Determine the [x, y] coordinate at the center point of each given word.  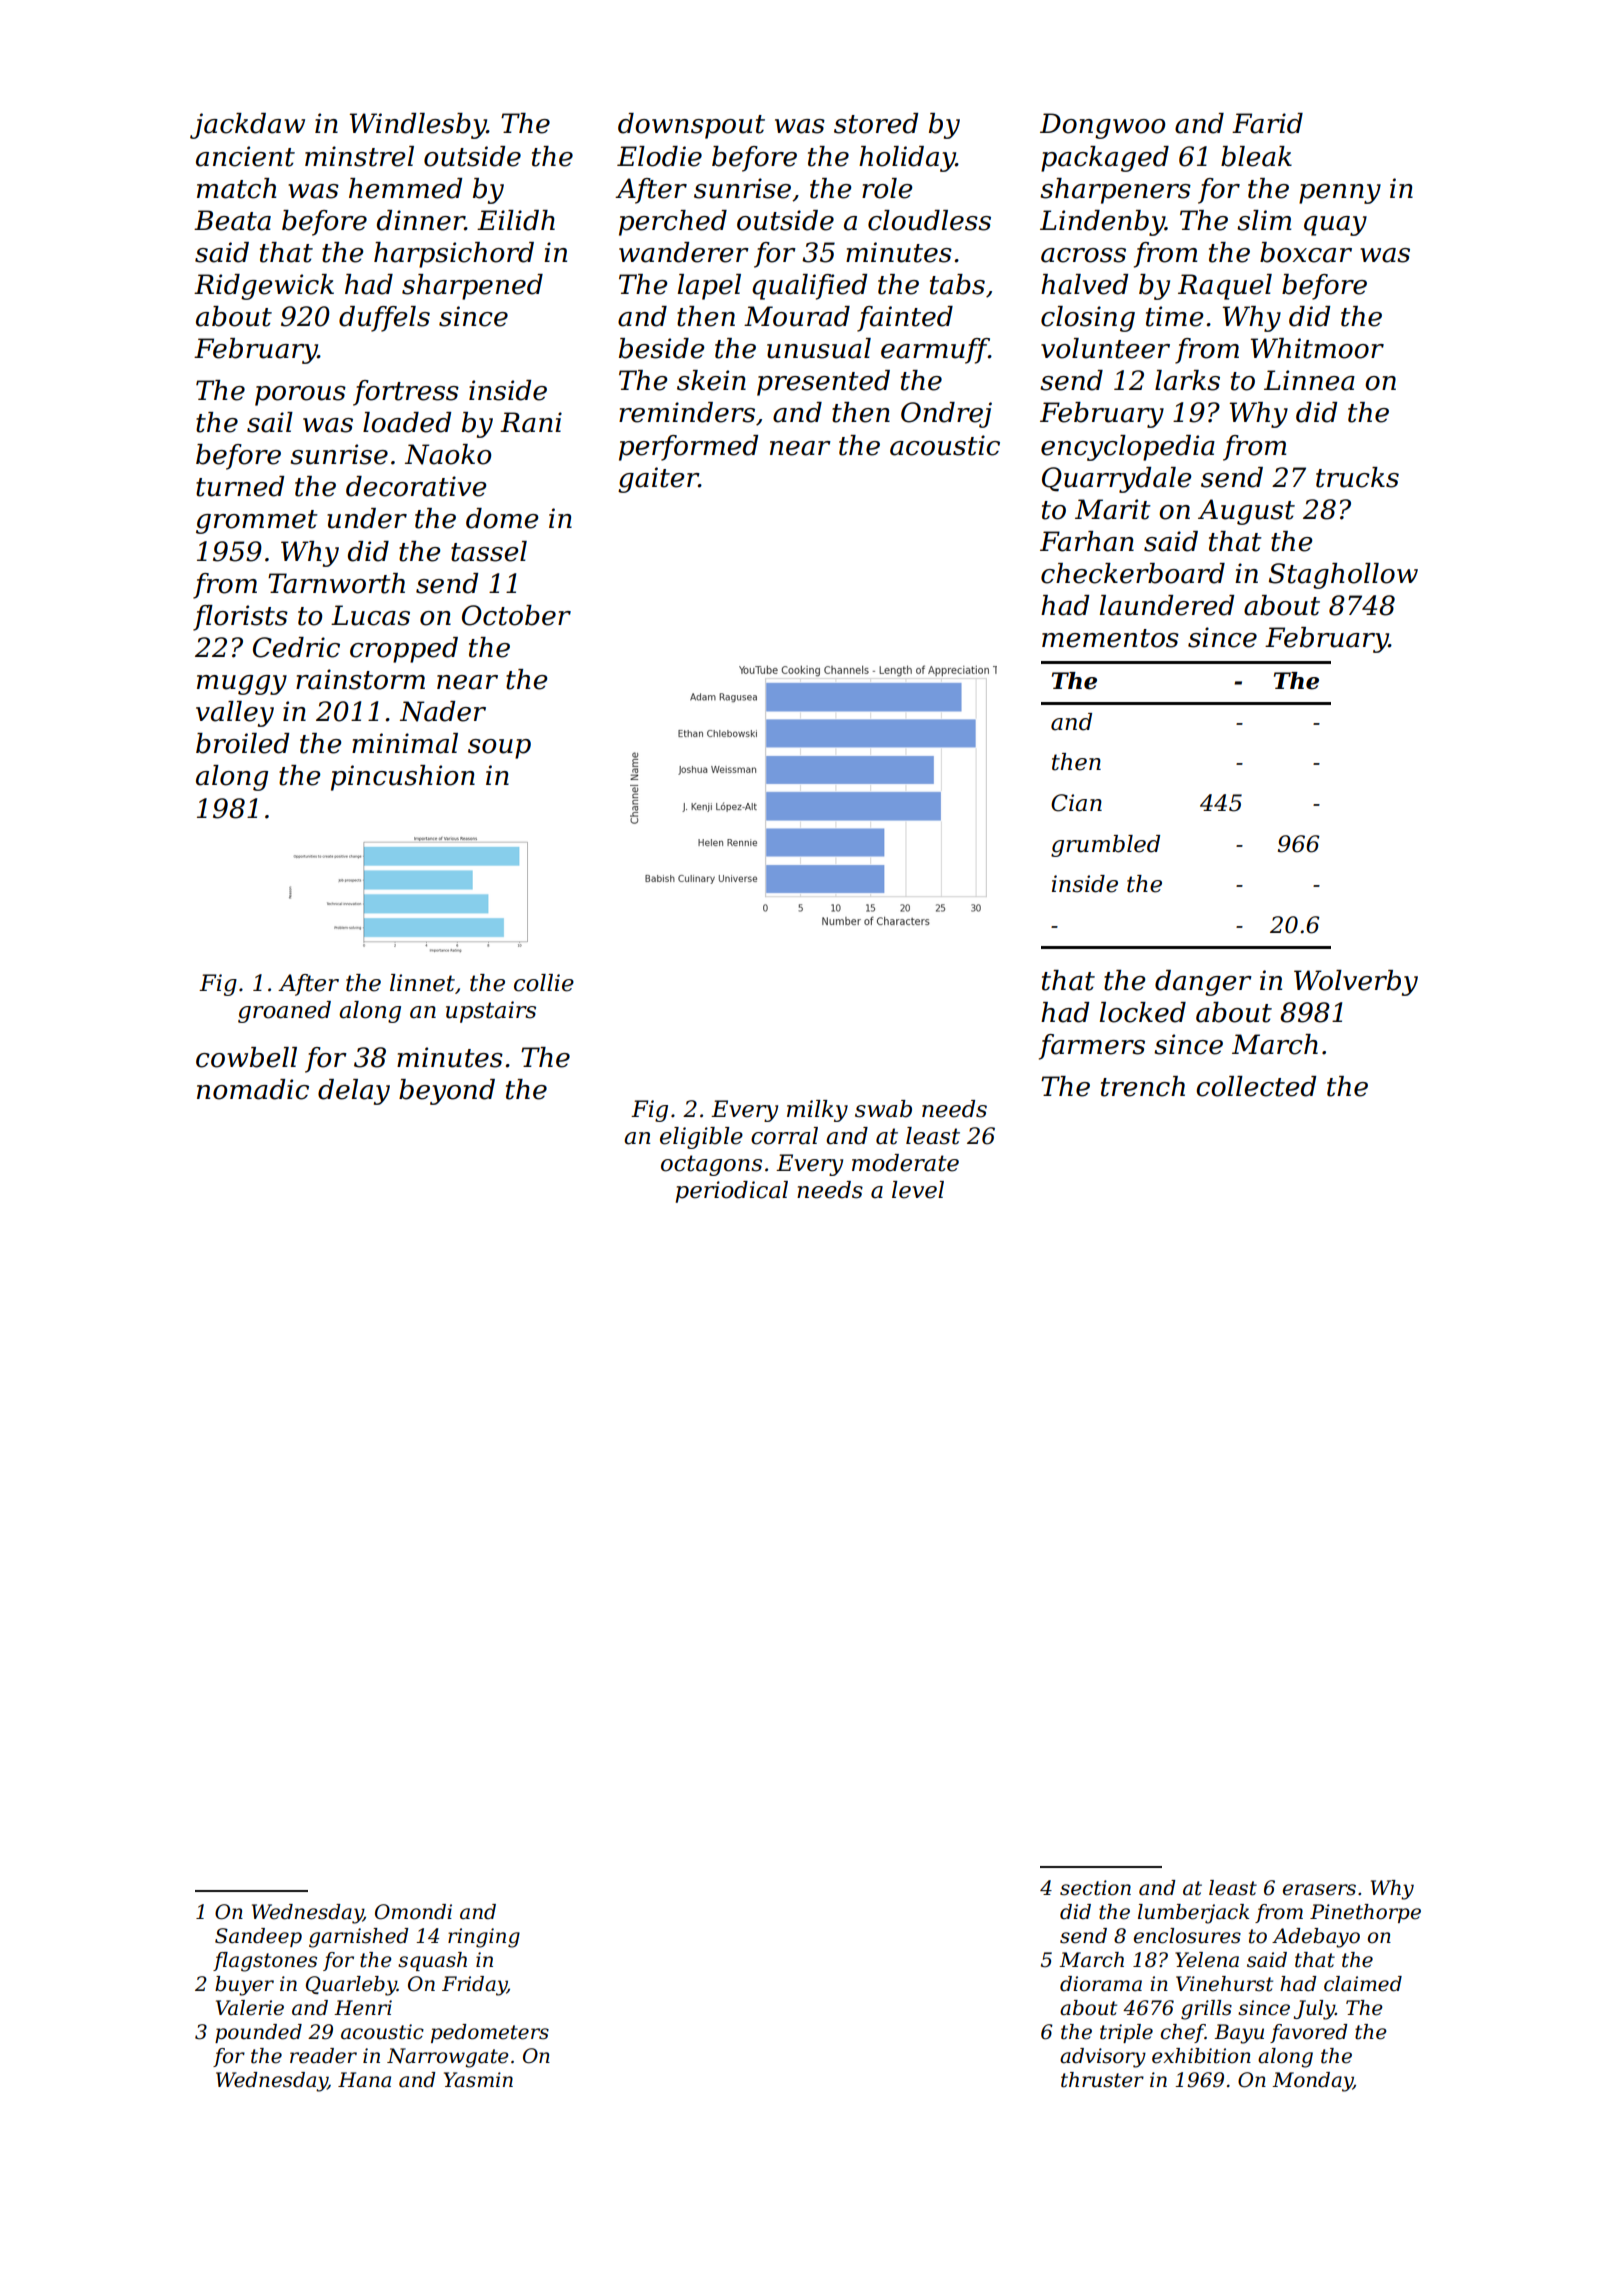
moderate [905, 1163]
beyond [447, 1092]
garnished [358, 1938]
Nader [443, 711]
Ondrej [946, 415]
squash [432, 1961]
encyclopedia [1128, 448]
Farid [1267, 123]
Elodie [659, 156]
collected [1256, 1086]
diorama [1101, 1984]
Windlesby [418, 126]
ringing [484, 1938]
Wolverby [1356, 983]
